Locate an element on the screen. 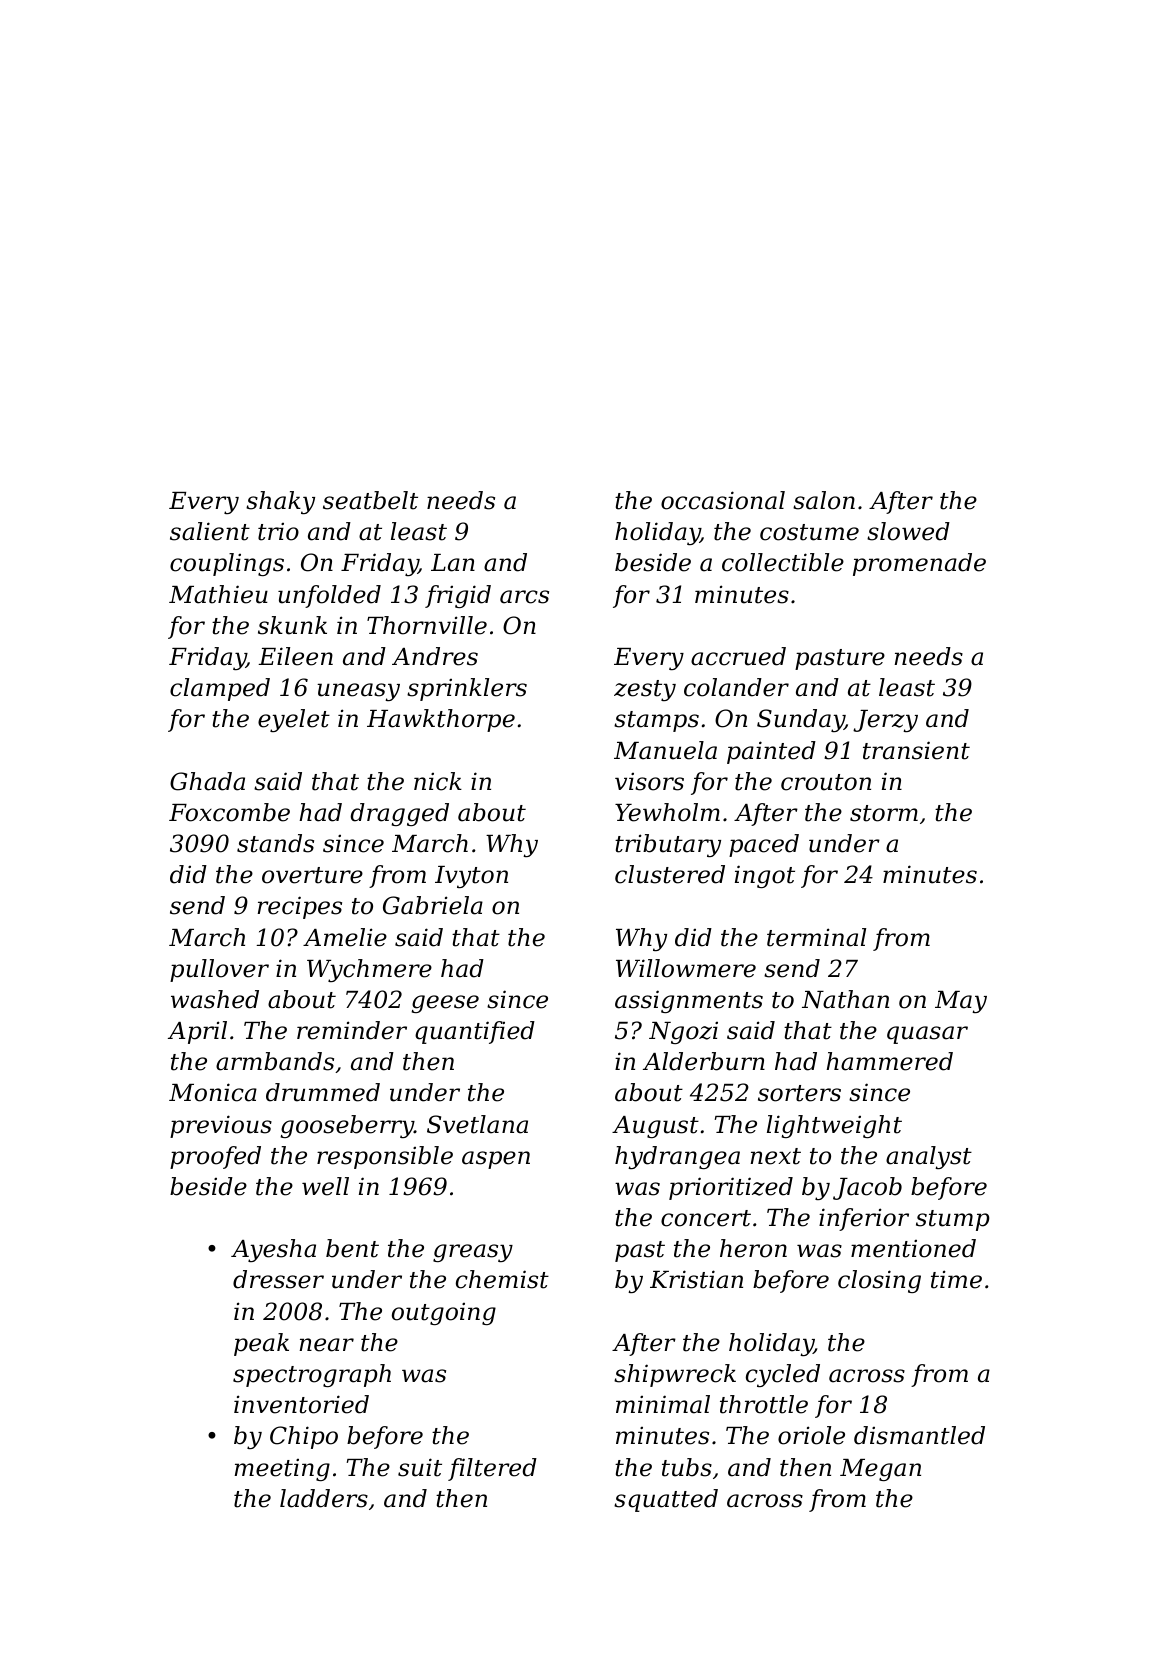 The image size is (1165, 1654). Megan is located at coordinates (880, 1470).
